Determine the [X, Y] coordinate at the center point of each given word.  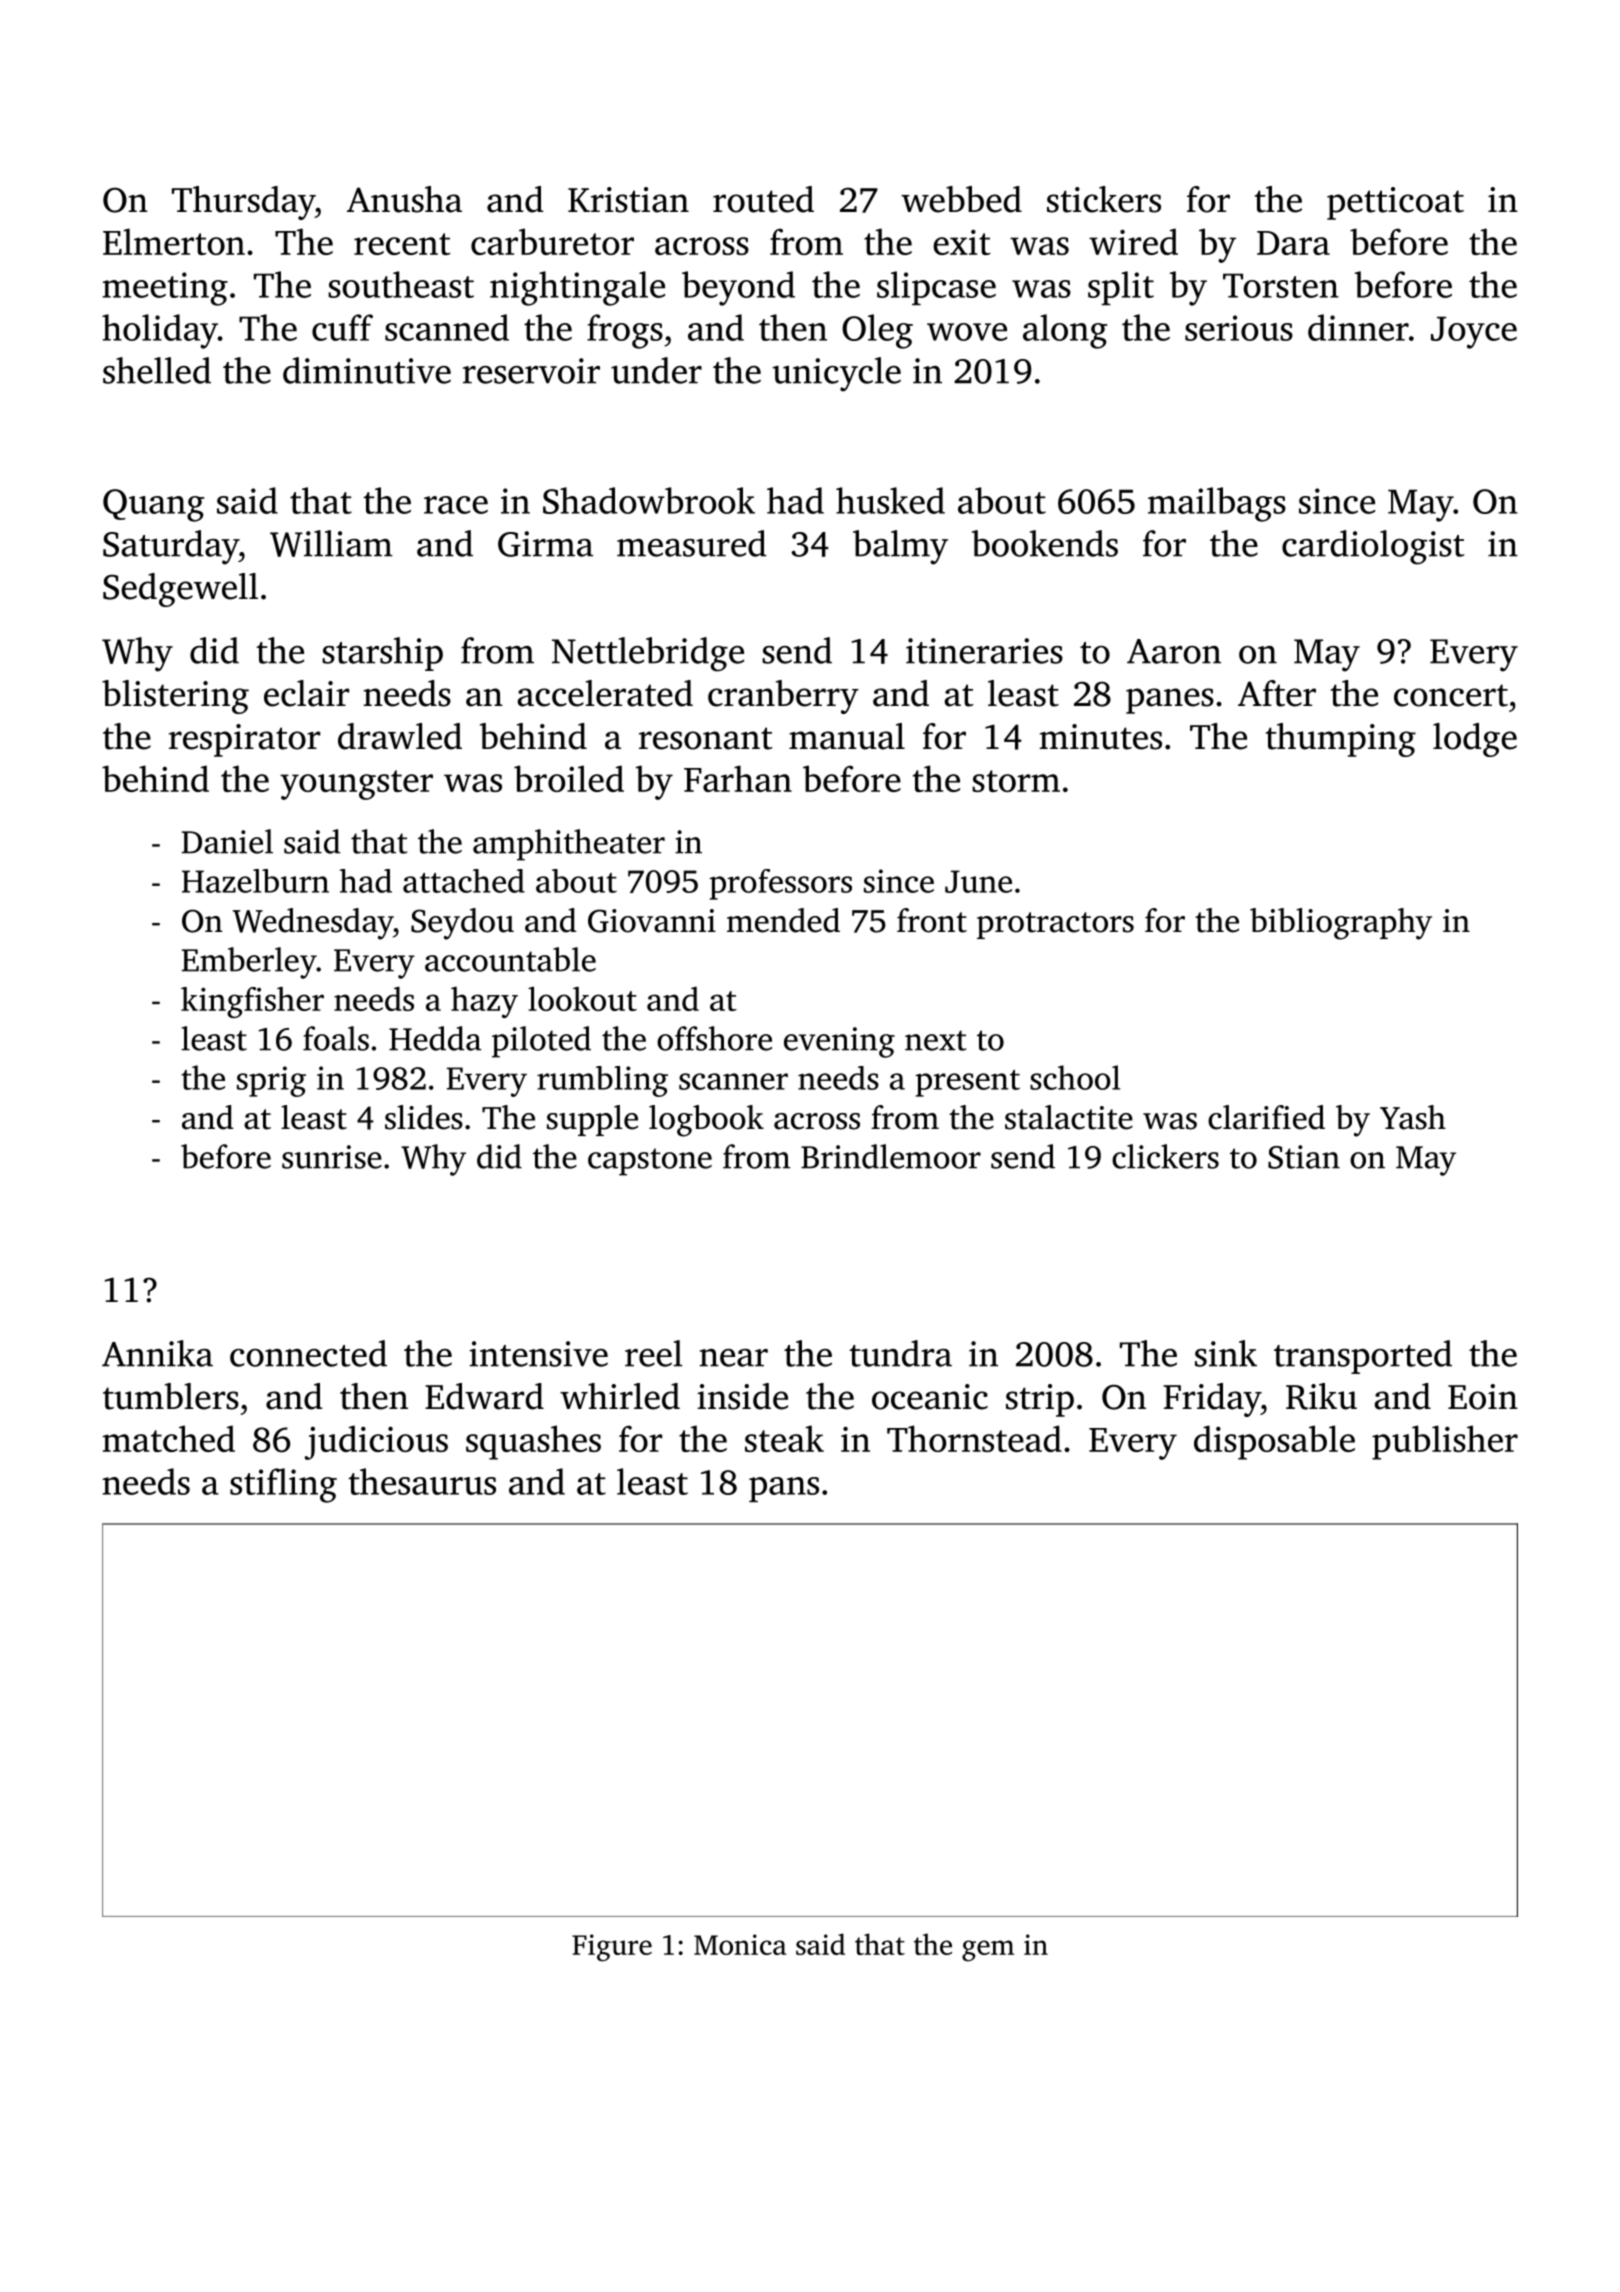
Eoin [1483, 1397]
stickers [1104, 199]
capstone [650, 1162]
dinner [1358, 327]
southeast [401, 284]
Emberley [249, 963]
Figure [612, 1948]
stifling [283, 1485]
